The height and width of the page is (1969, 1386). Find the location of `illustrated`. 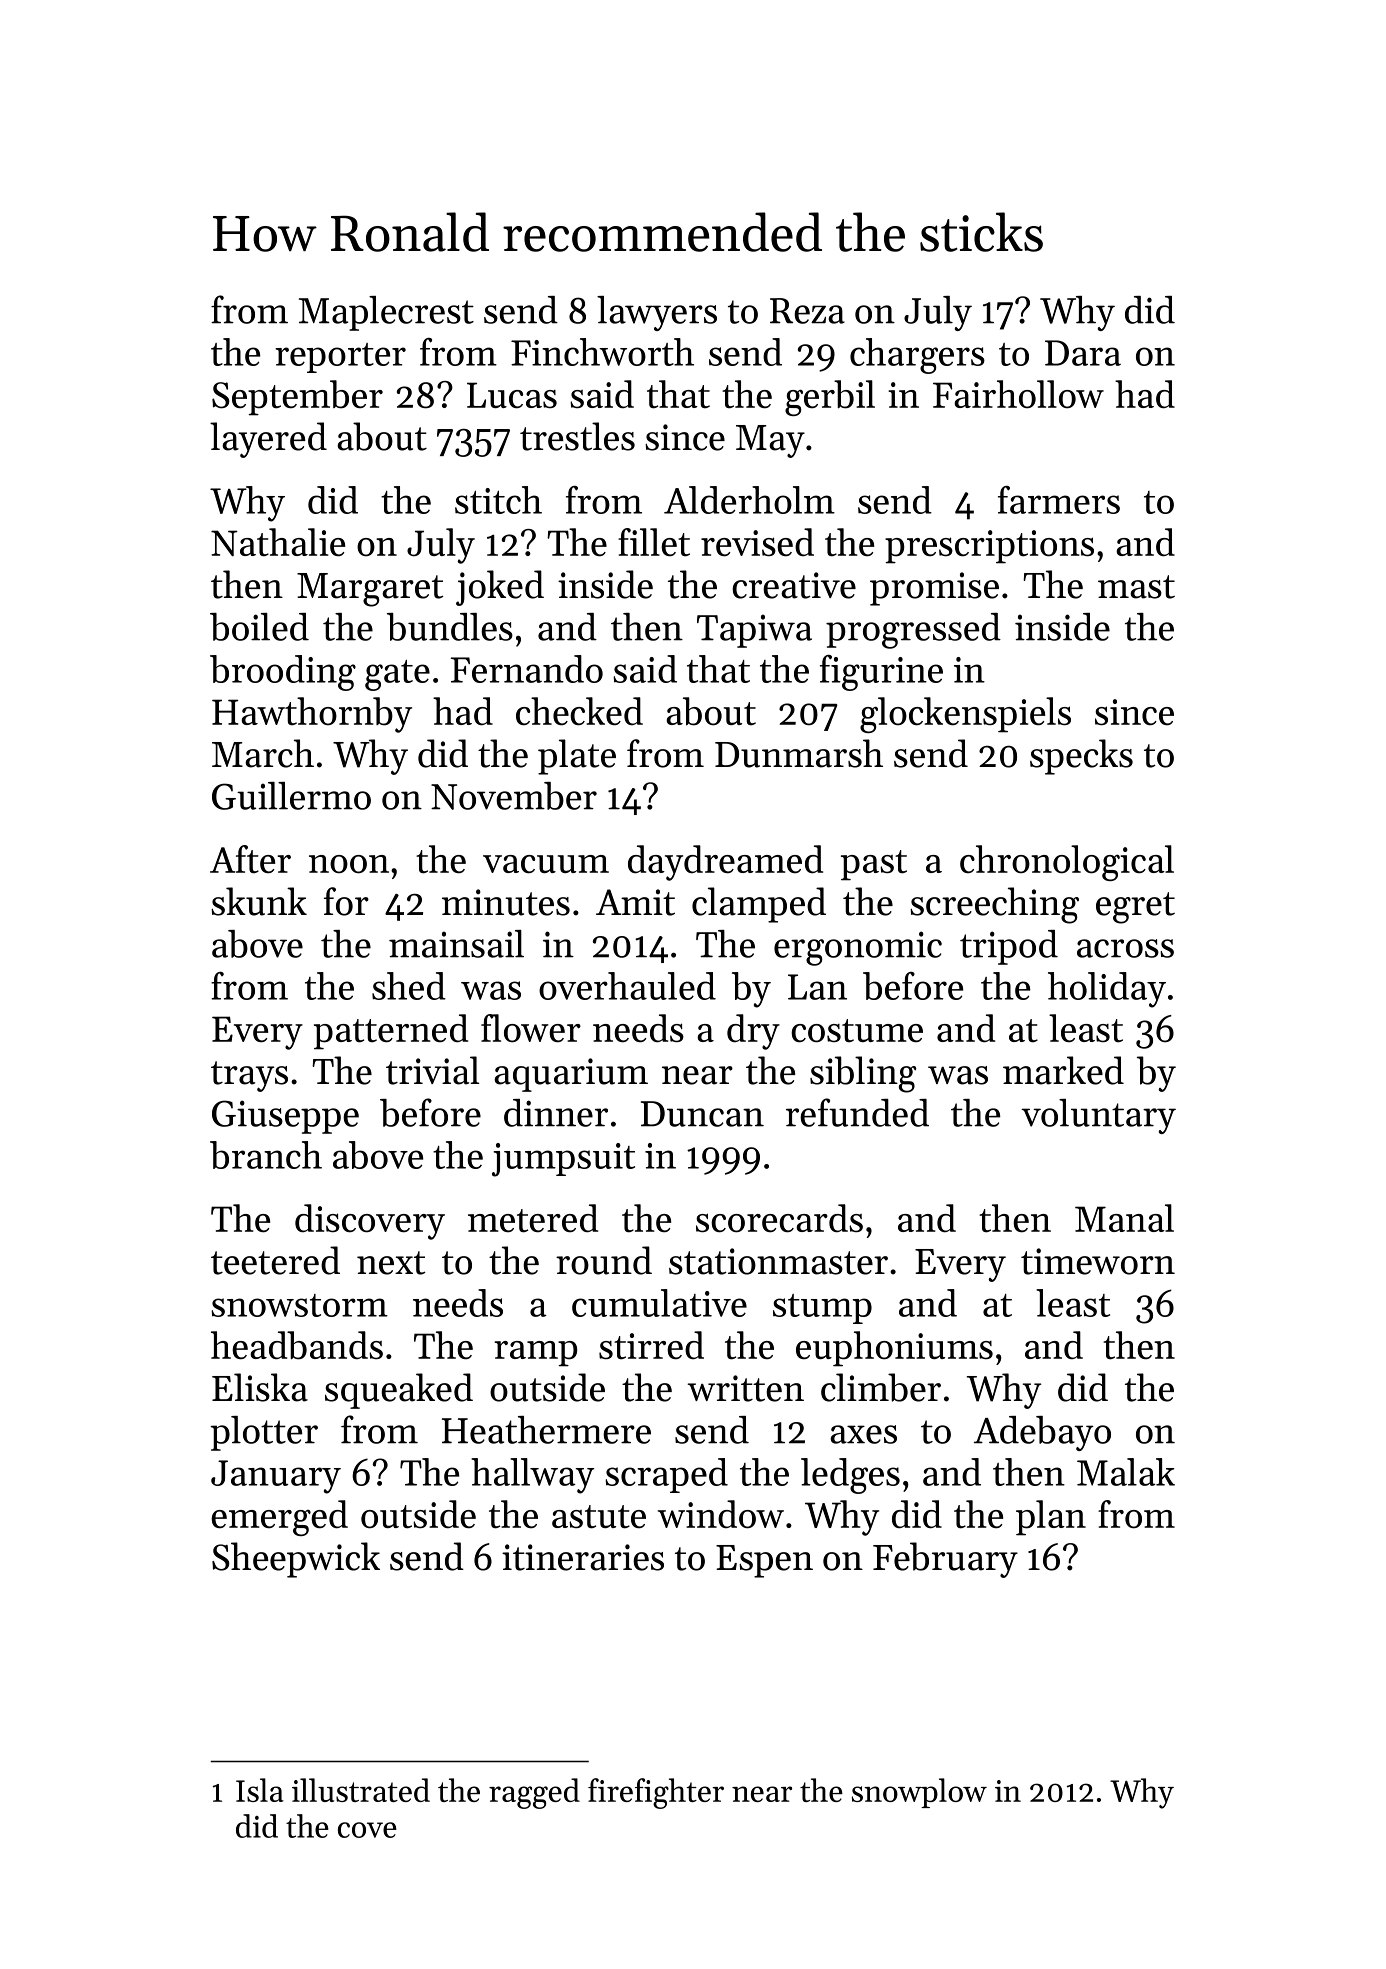

illustrated is located at coordinates (361, 1790).
